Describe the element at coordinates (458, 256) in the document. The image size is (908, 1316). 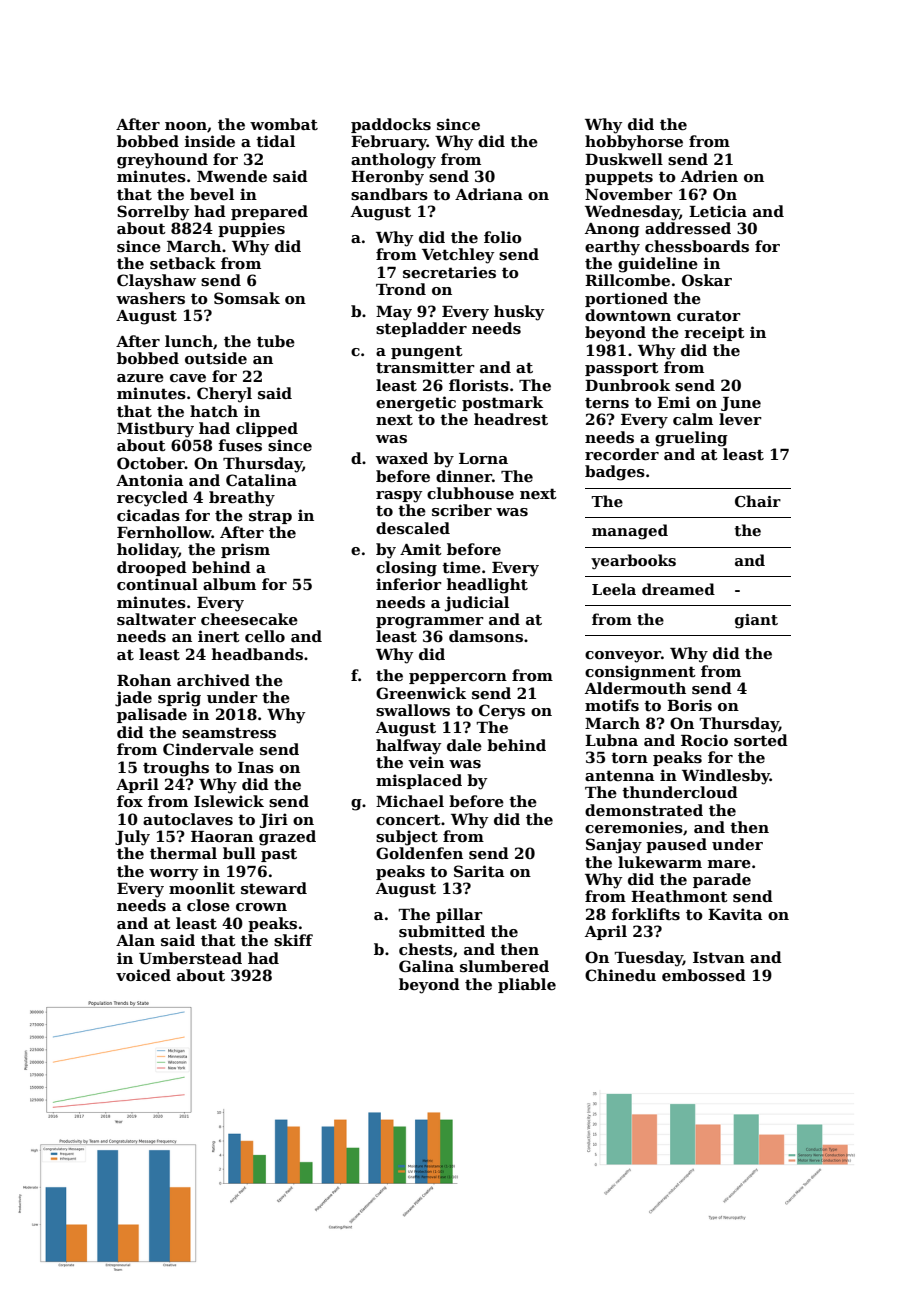
I see `Vetchley` at that location.
